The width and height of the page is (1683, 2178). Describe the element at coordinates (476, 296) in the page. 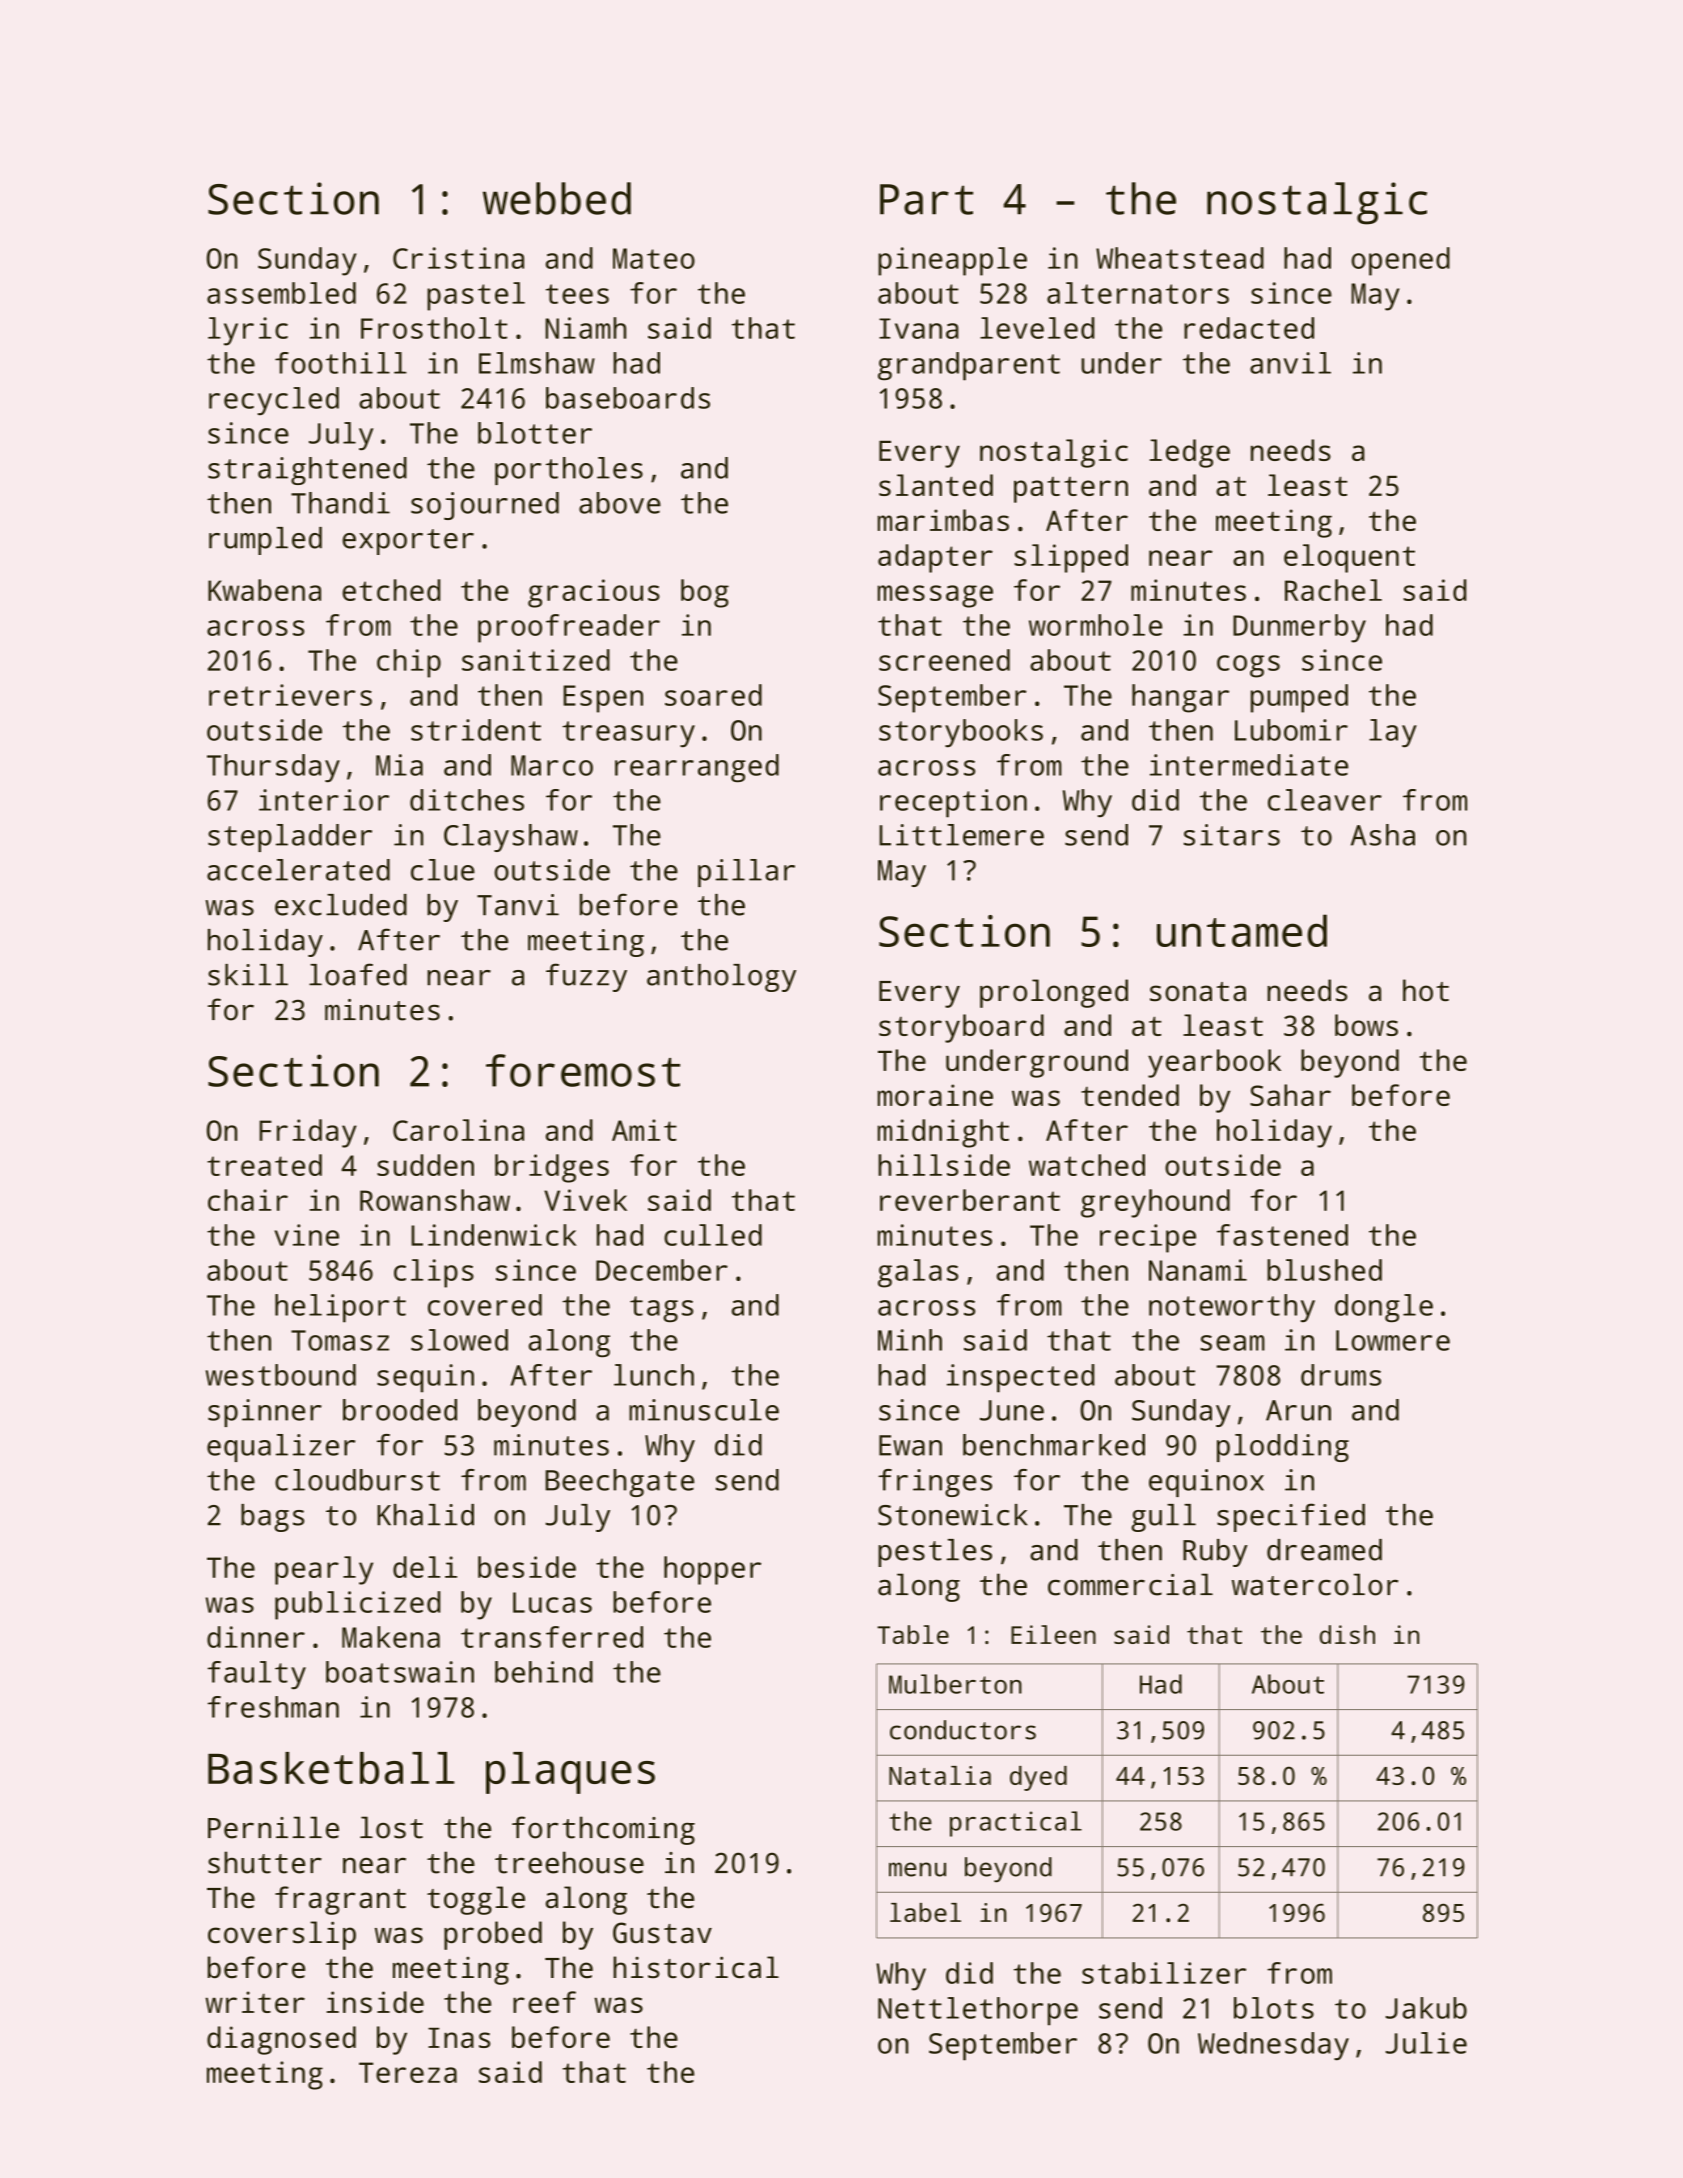

I see `pastel` at that location.
